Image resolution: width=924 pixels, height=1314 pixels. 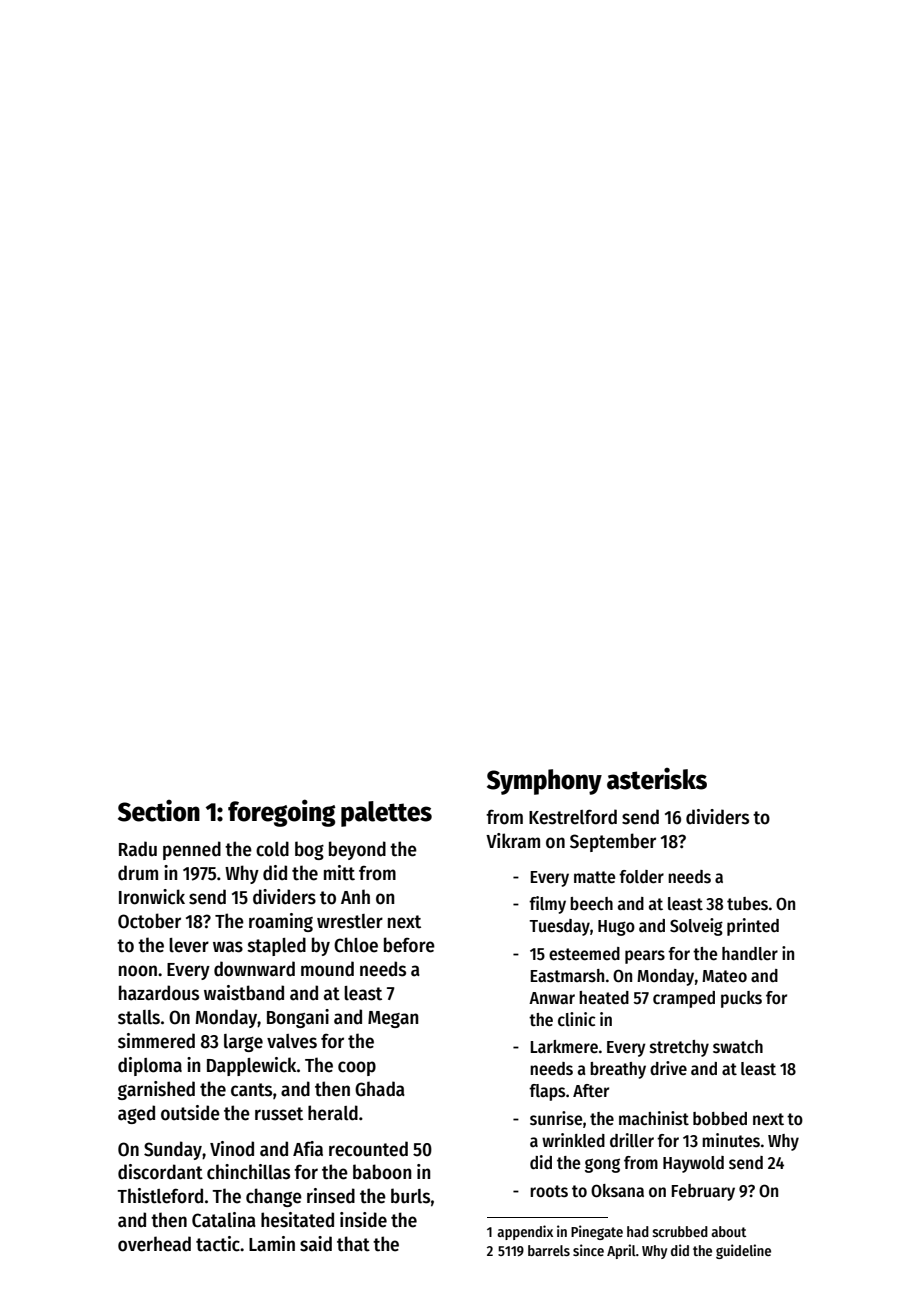 I want to click on Anh, so click(x=355, y=896).
